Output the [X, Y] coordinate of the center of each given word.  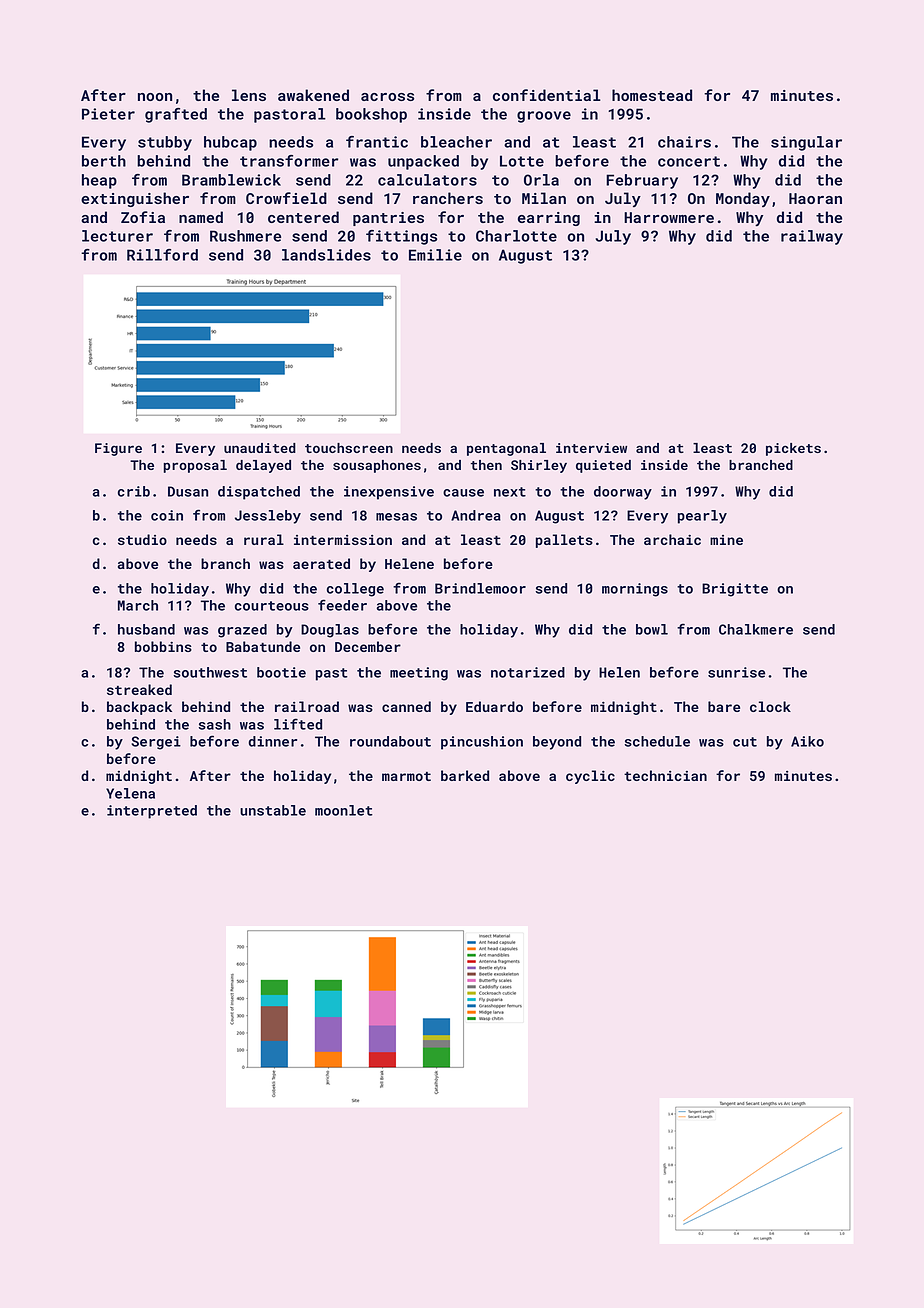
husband [146, 629]
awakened [313, 95]
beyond [557, 743]
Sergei [156, 743]
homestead [652, 95]
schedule [657, 741]
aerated [321, 563]
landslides [326, 255]
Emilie [435, 255]
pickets [793, 449]
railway [812, 237]
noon [155, 97]
